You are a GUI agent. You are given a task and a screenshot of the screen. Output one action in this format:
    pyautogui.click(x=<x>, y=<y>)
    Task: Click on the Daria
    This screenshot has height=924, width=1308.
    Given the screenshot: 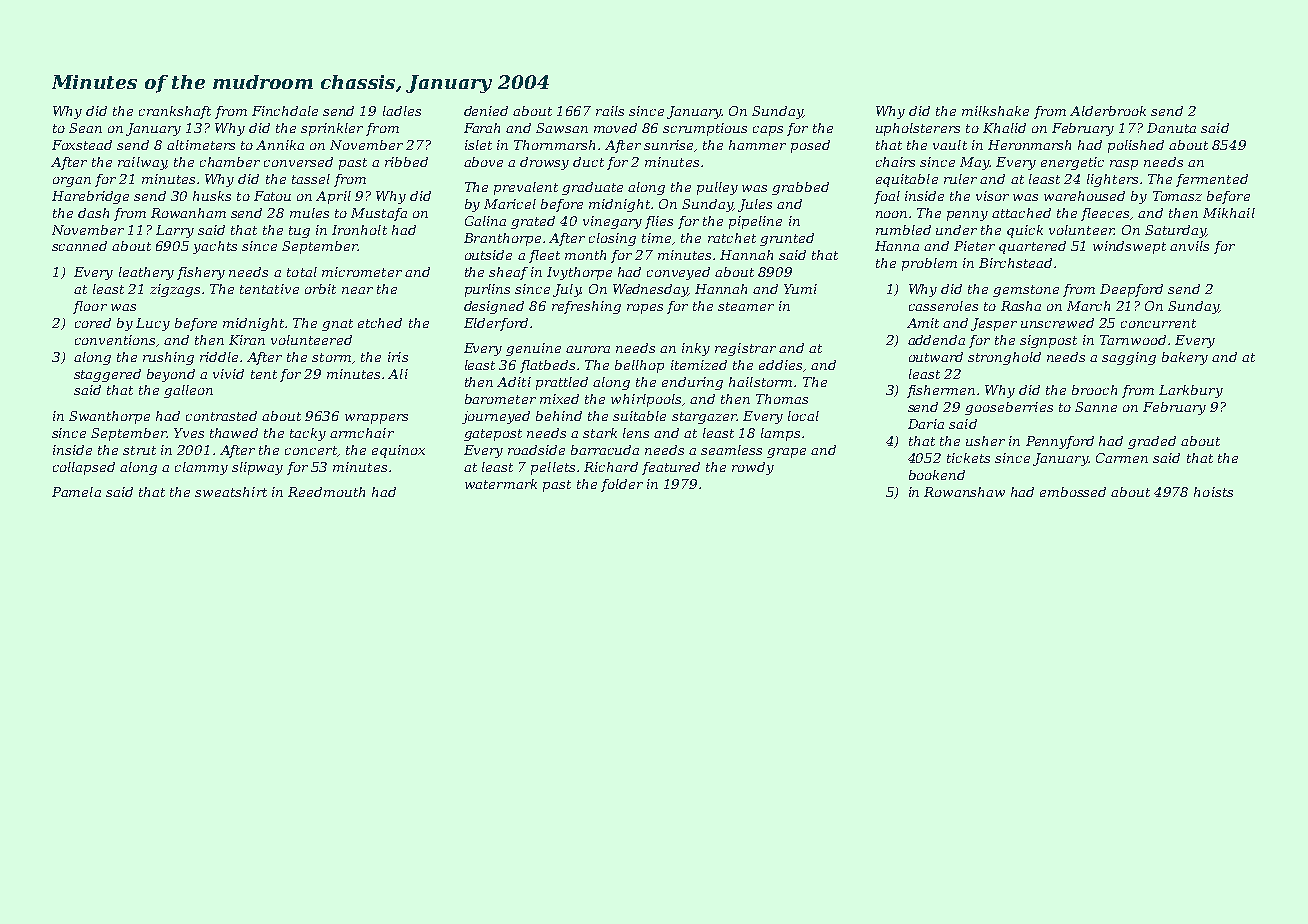 What is the action you would take?
    pyautogui.click(x=926, y=424)
